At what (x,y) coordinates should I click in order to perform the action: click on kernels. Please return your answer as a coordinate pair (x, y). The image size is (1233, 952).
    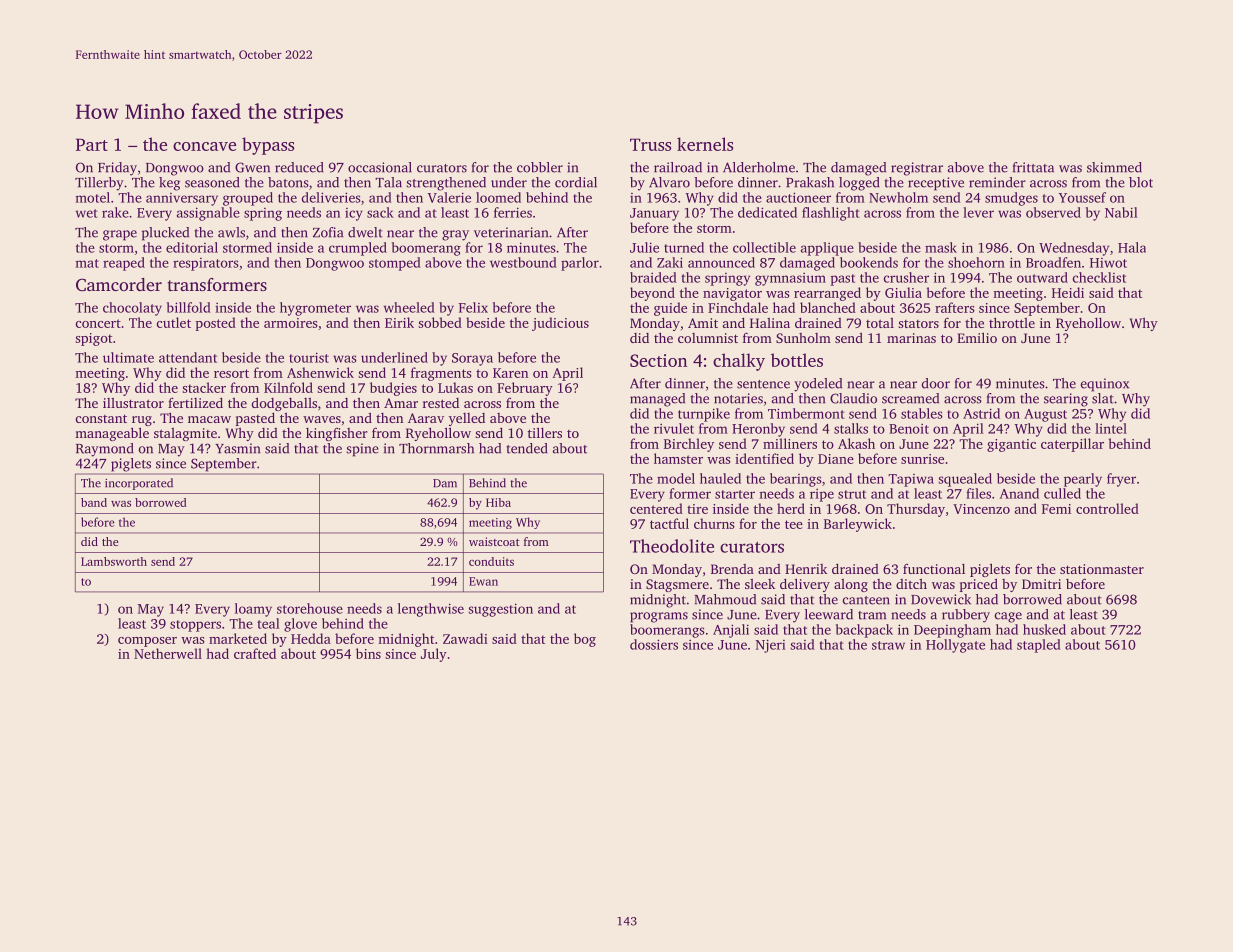
    Looking at the image, I should click on (705, 144).
